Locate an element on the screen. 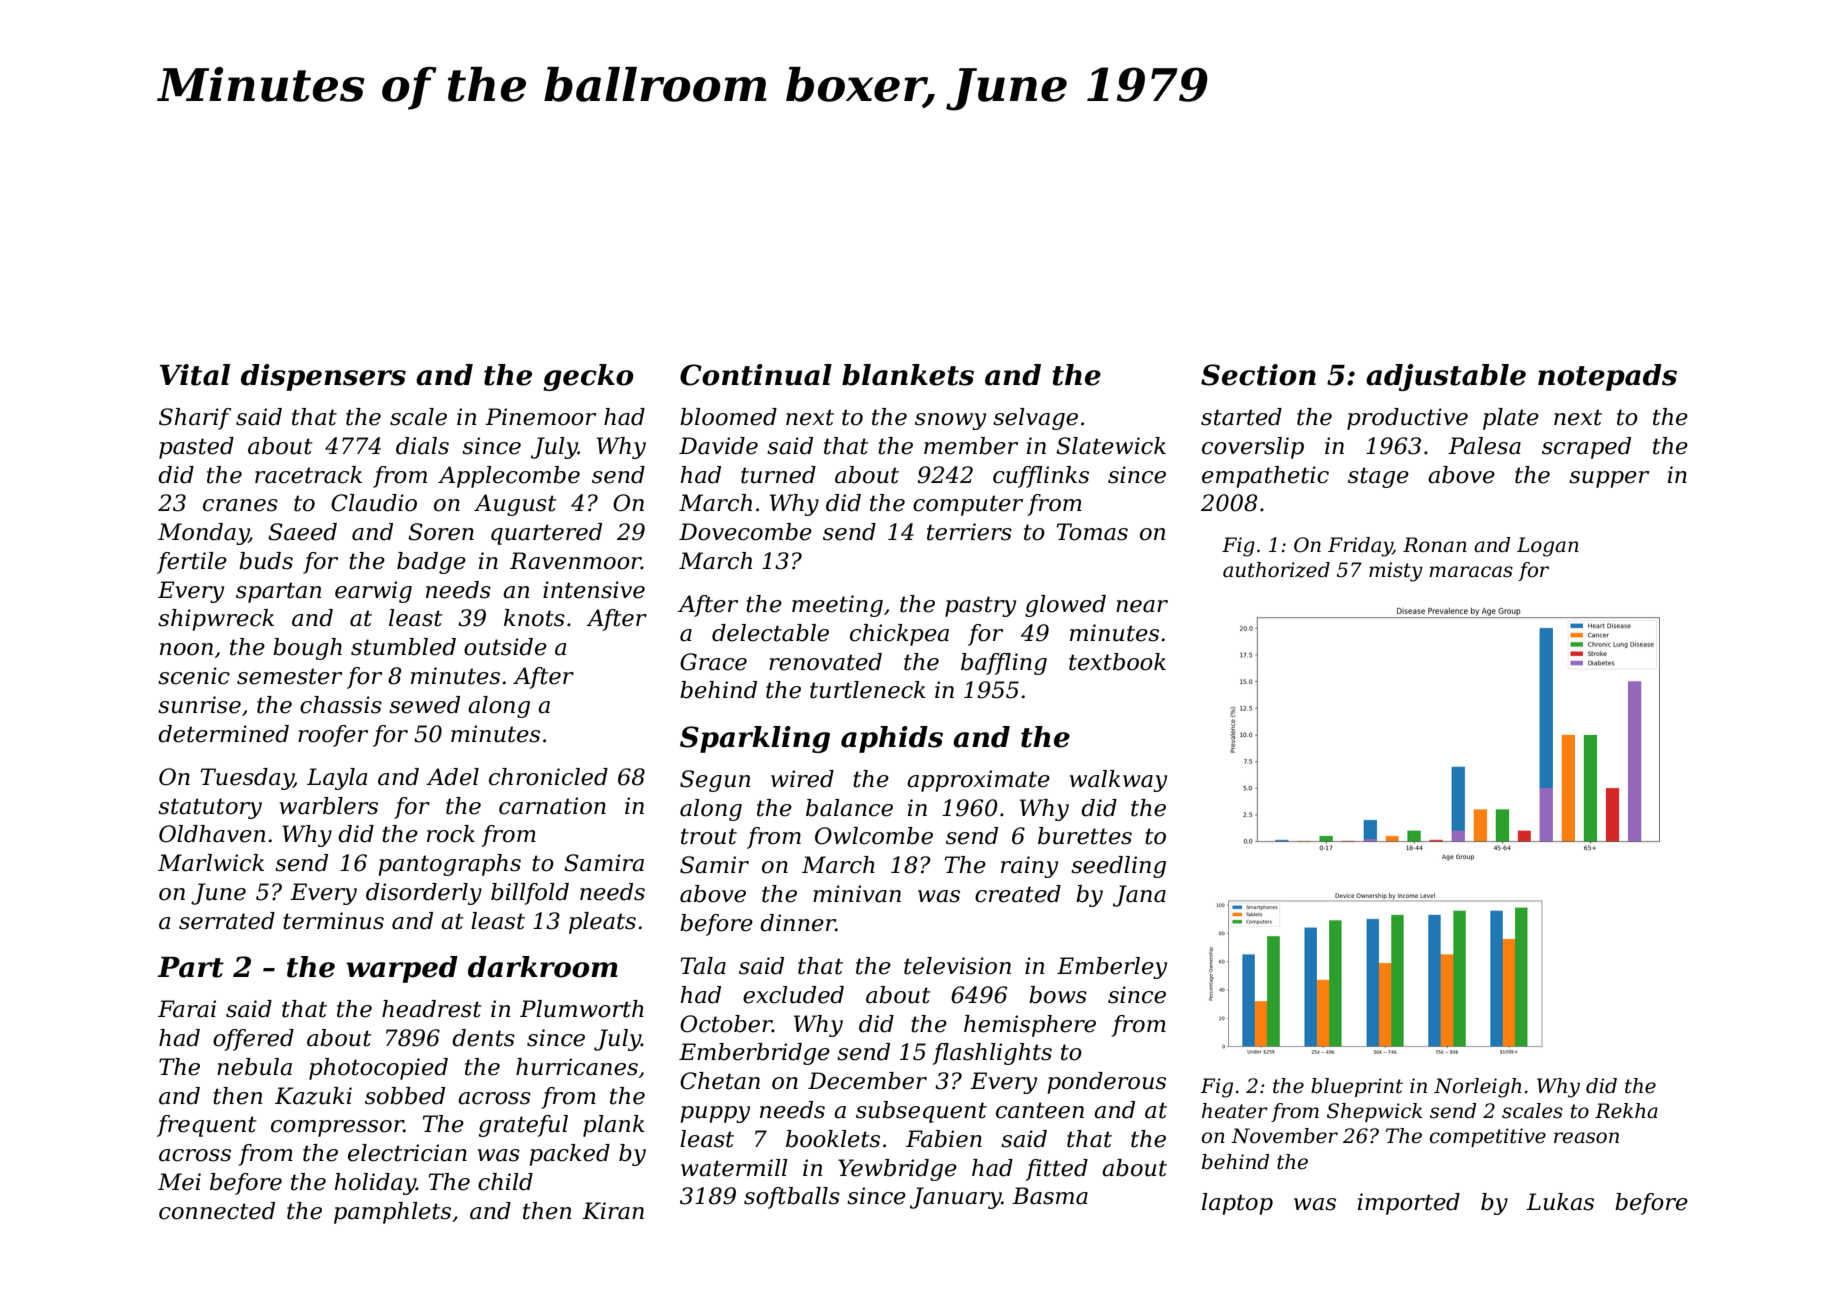 The height and width of the screenshot is (1306, 1847). burettes is located at coordinates (1085, 836).
